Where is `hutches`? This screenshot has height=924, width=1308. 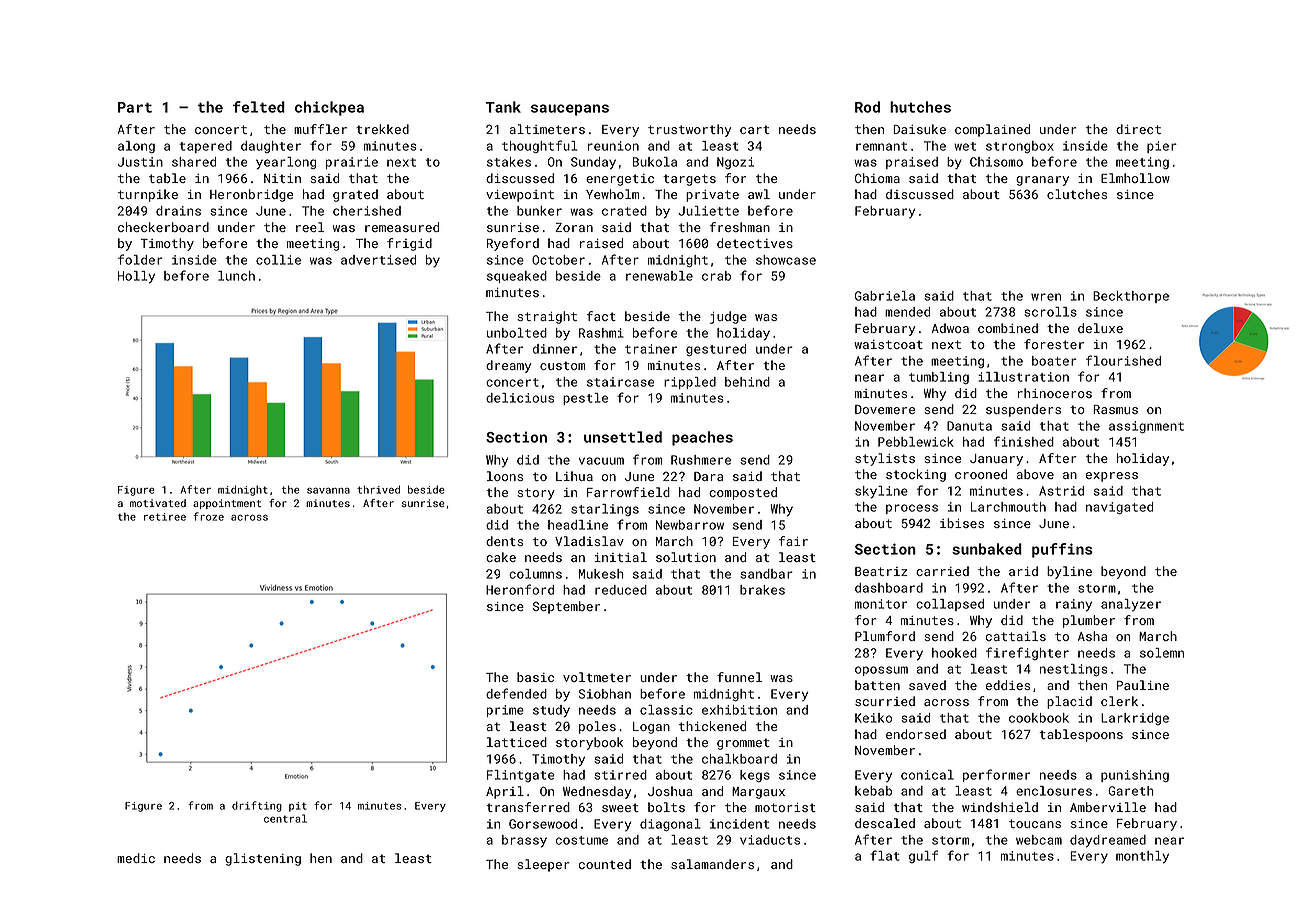
hutches is located at coordinates (920, 107).
